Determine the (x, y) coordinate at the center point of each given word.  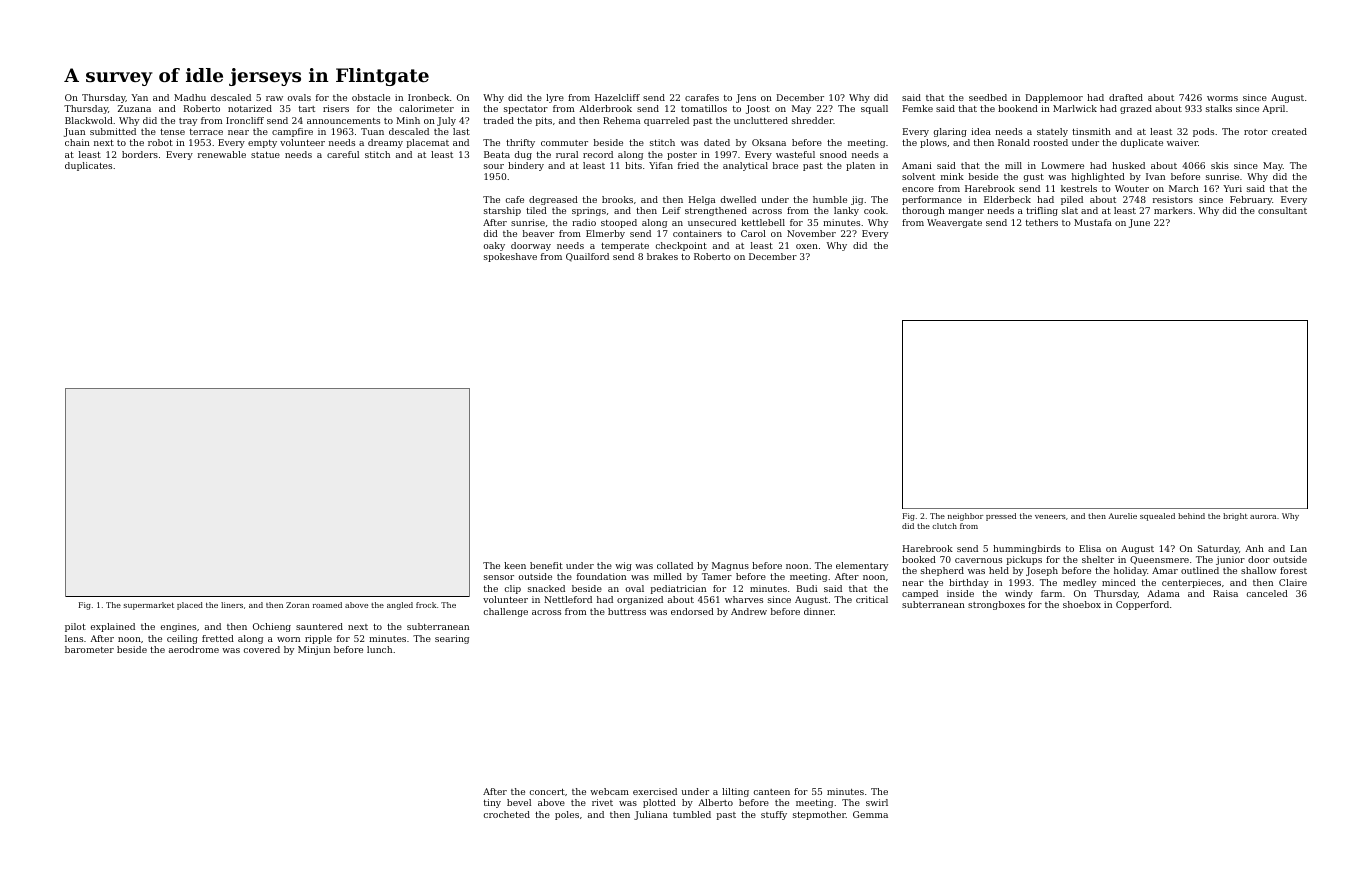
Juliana (651, 815)
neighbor (965, 517)
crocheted (507, 814)
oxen (807, 246)
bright (1235, 517)
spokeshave (510, 257)
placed (190, 606)
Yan (139, 97)
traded (499, 120)
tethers (1042, 222)
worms (1222, 98)
